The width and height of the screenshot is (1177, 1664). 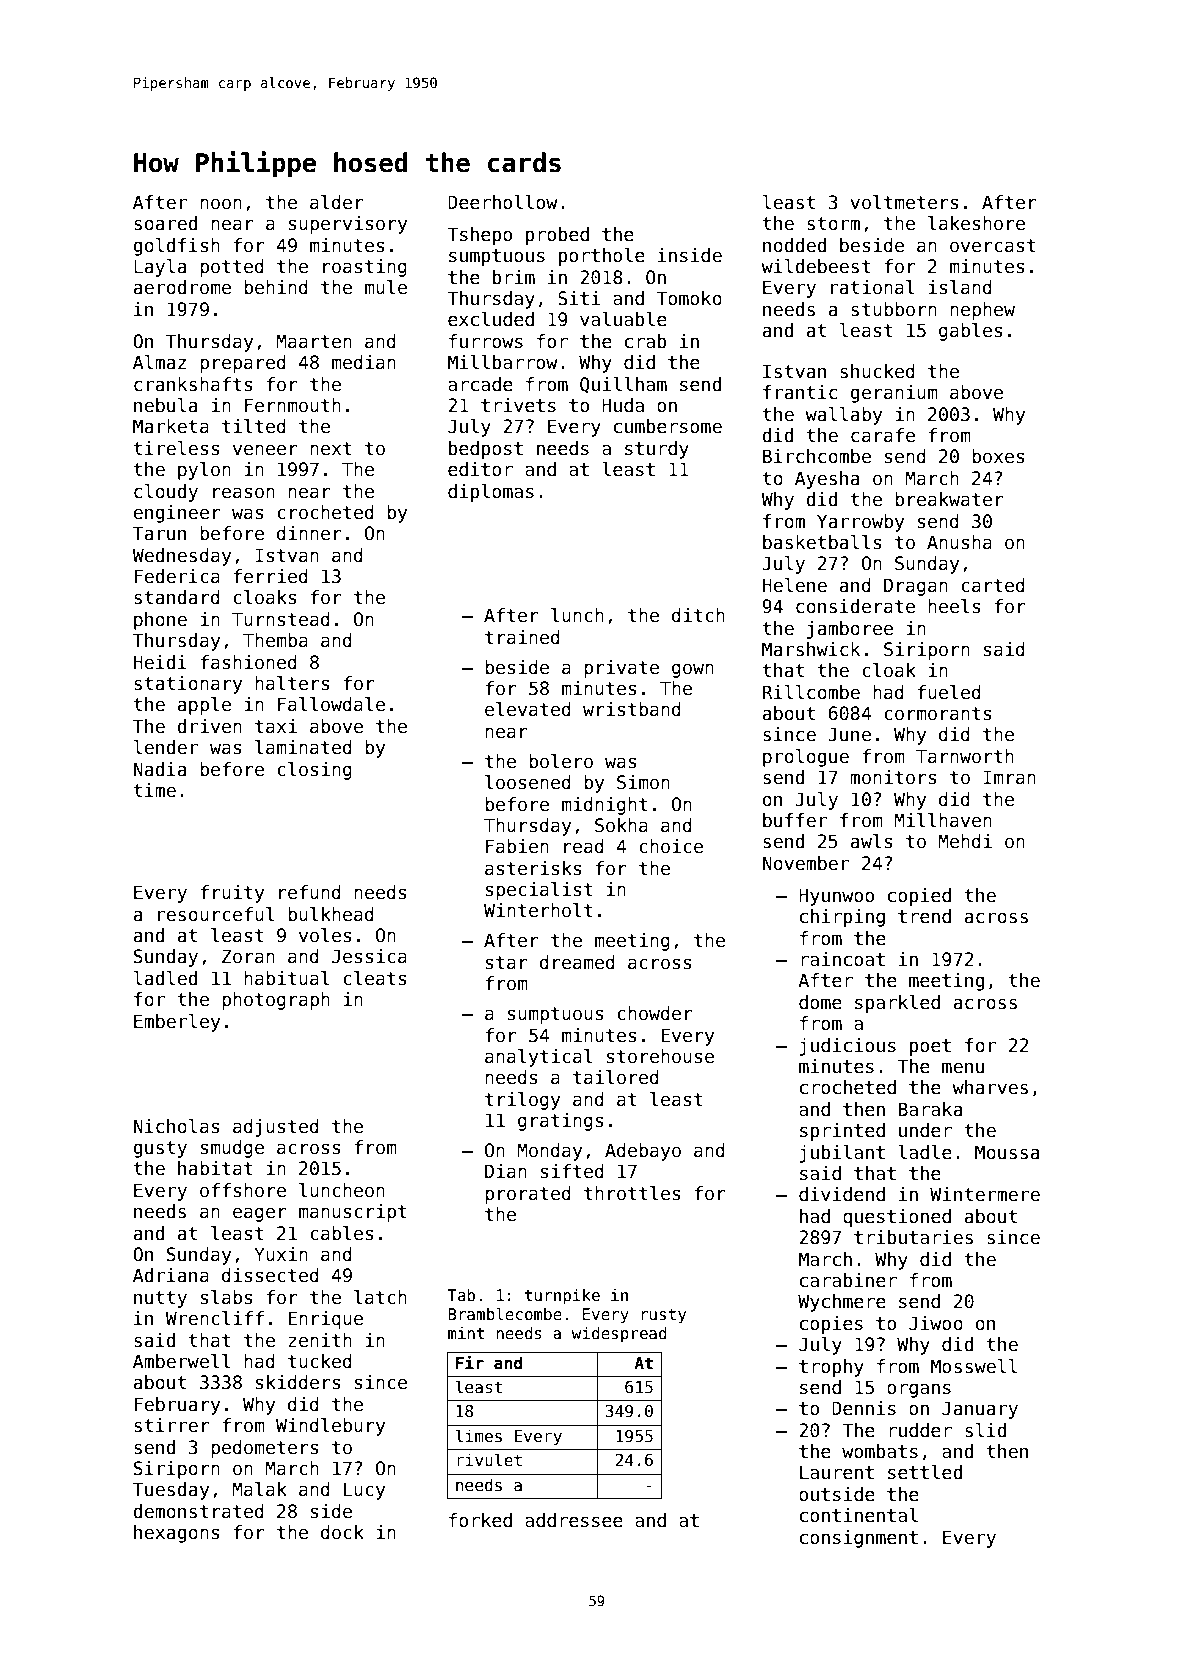 I want to click on Fernmouth, so click(x=293, y=405).
